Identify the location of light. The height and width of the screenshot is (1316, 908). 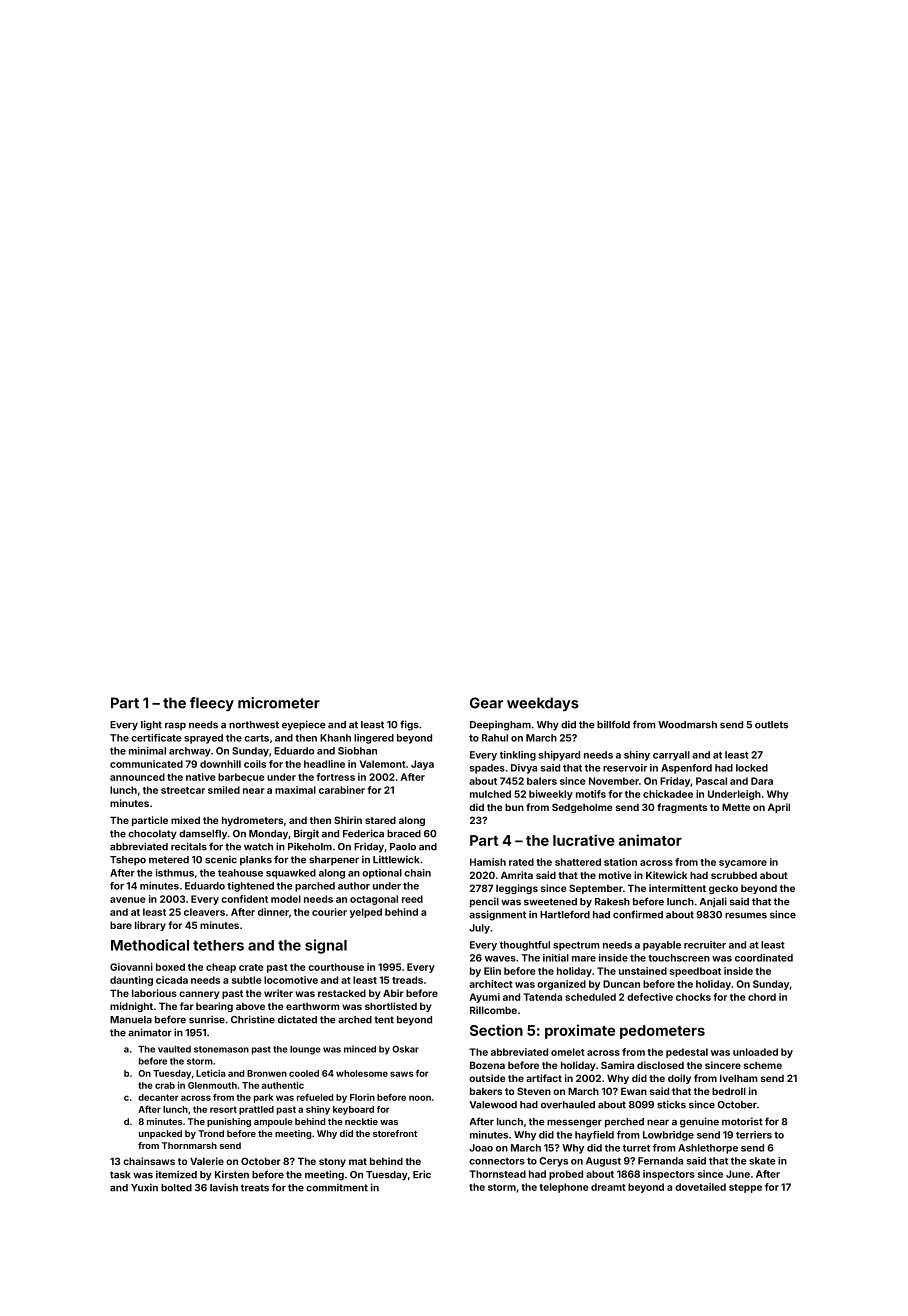
(151, 725).
